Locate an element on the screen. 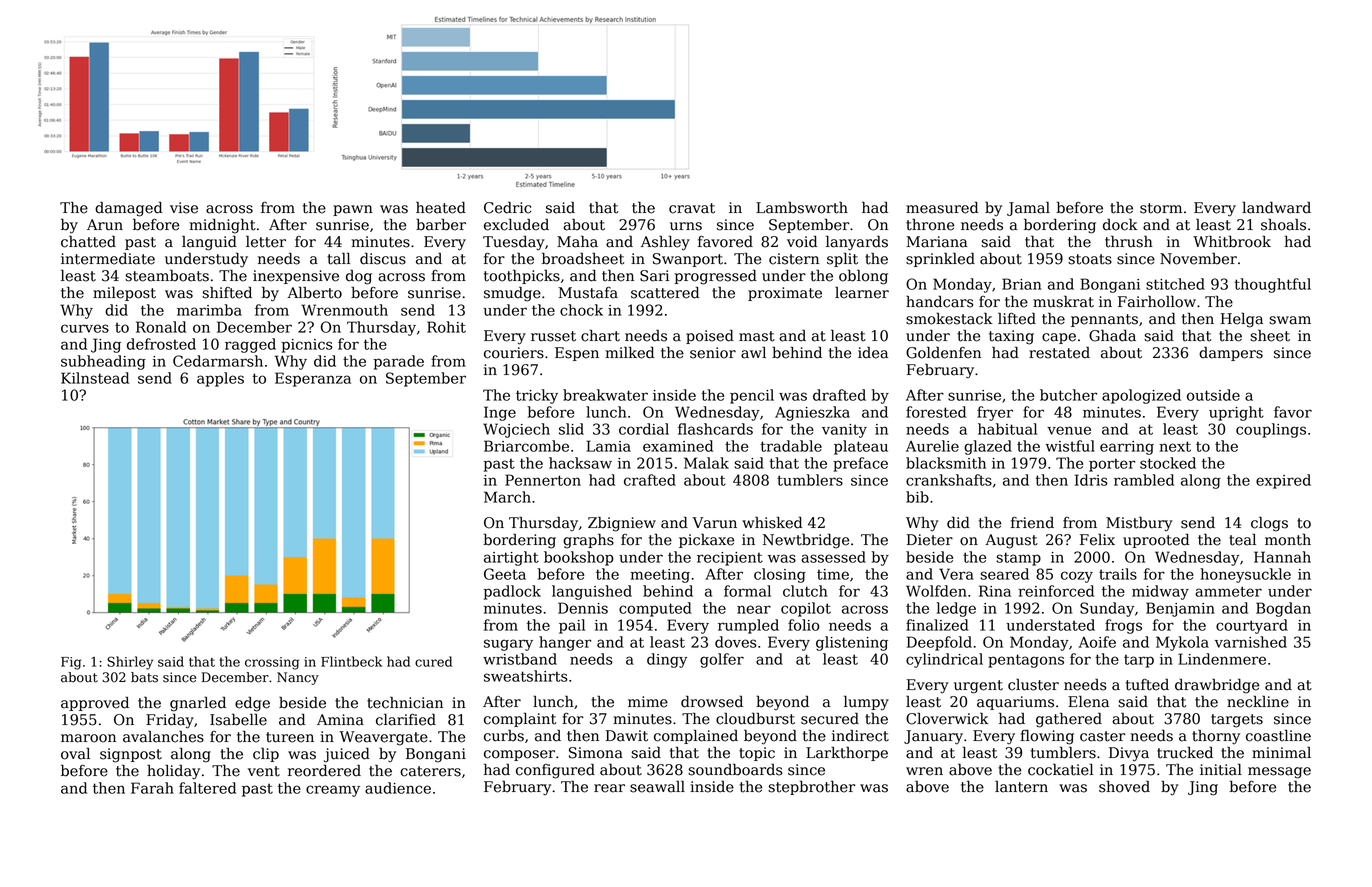  Geeta is located at coordinates (505, 574).
